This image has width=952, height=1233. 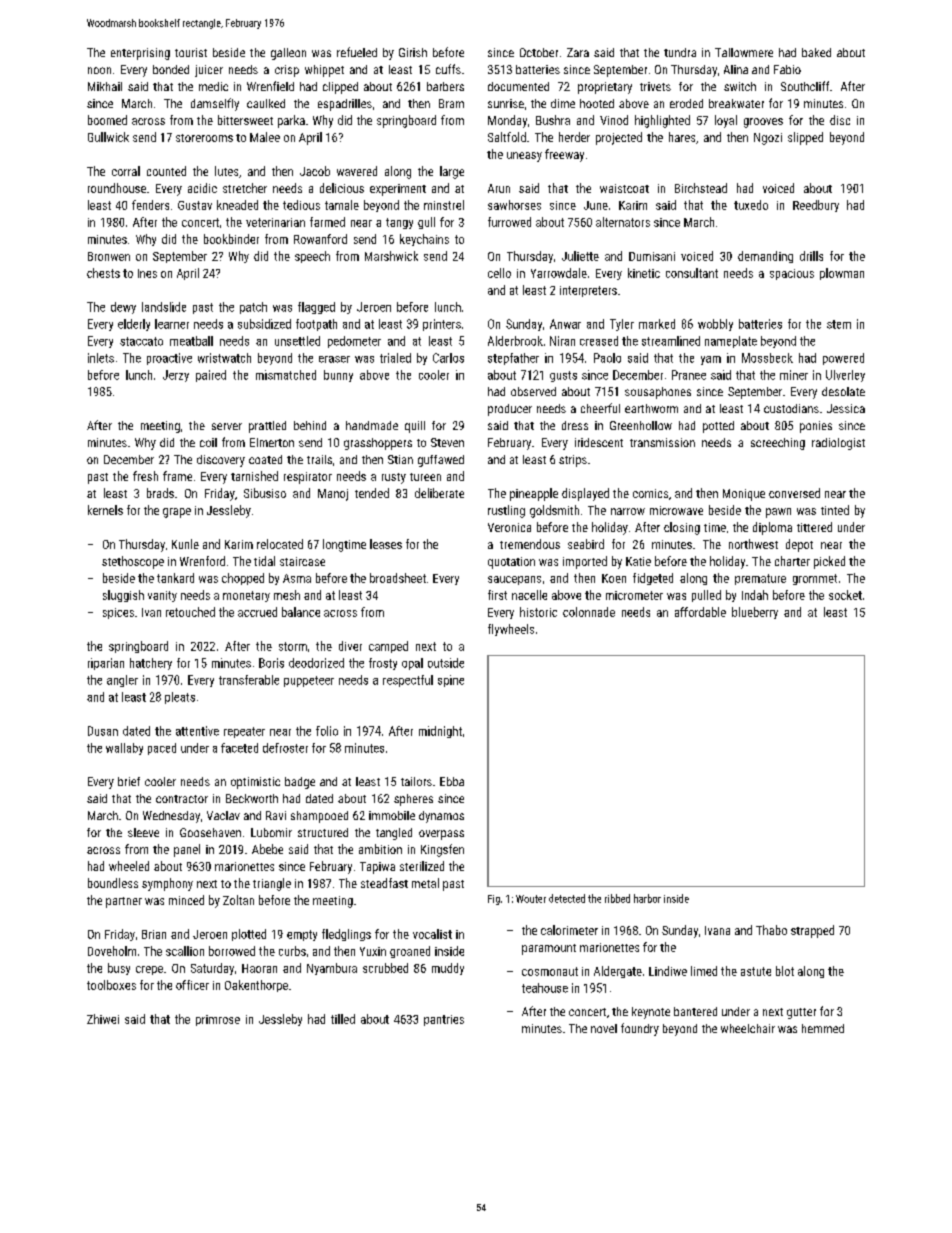 What do you see at coordinates (839, 324) in the image?
I see `stem` at bounding box center [839, 324].
